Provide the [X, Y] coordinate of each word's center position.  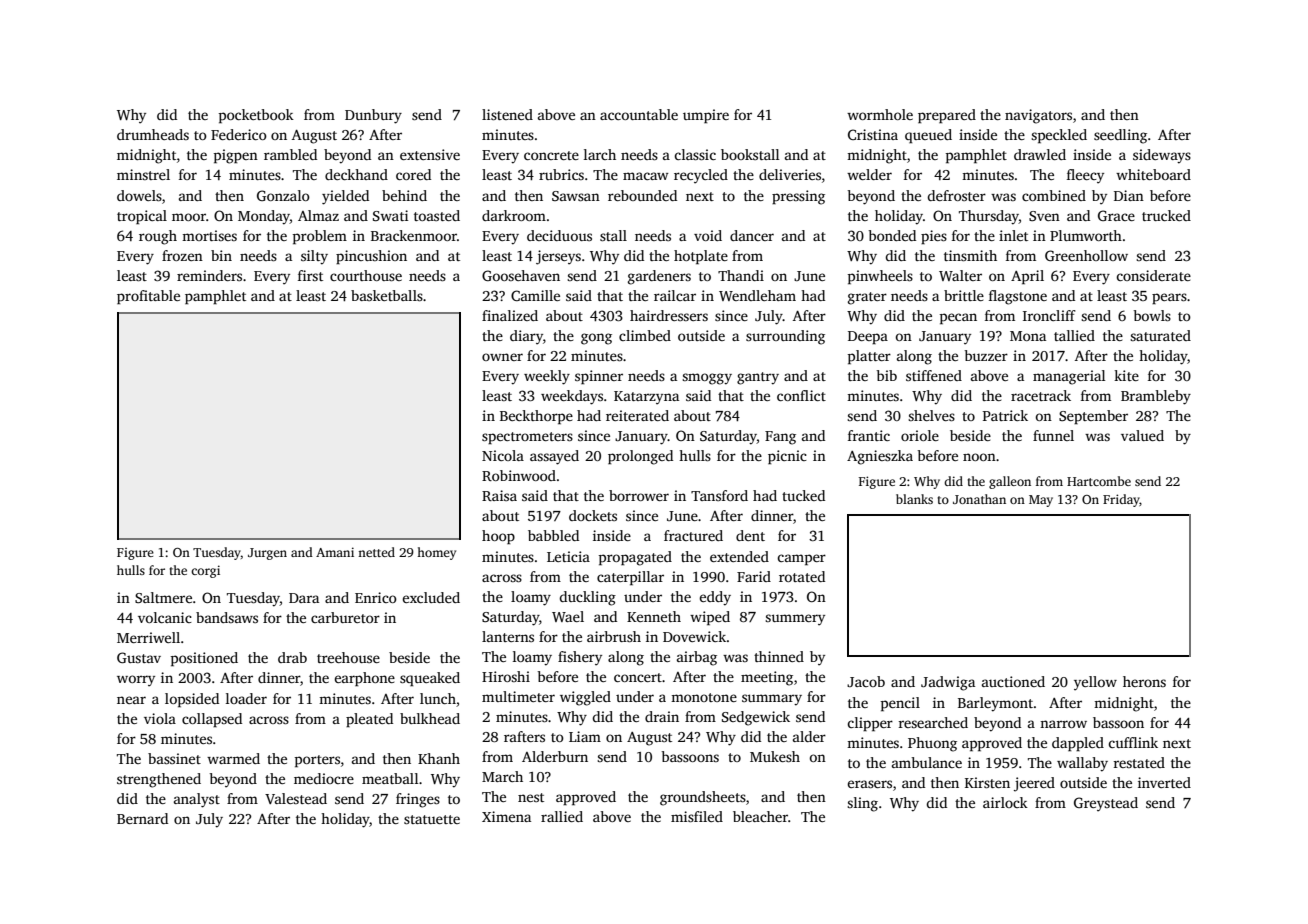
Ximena [506, 816]
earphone [364, 679]
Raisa [499, 495]
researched [933, 722]
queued [928, 136]
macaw [646, 176]
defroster [956, 195]
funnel [1053, 435]
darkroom [514, 215]
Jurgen [267, 554]
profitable [148, 297]
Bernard [142, 818]
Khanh [439, 758]
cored [413, 174]
